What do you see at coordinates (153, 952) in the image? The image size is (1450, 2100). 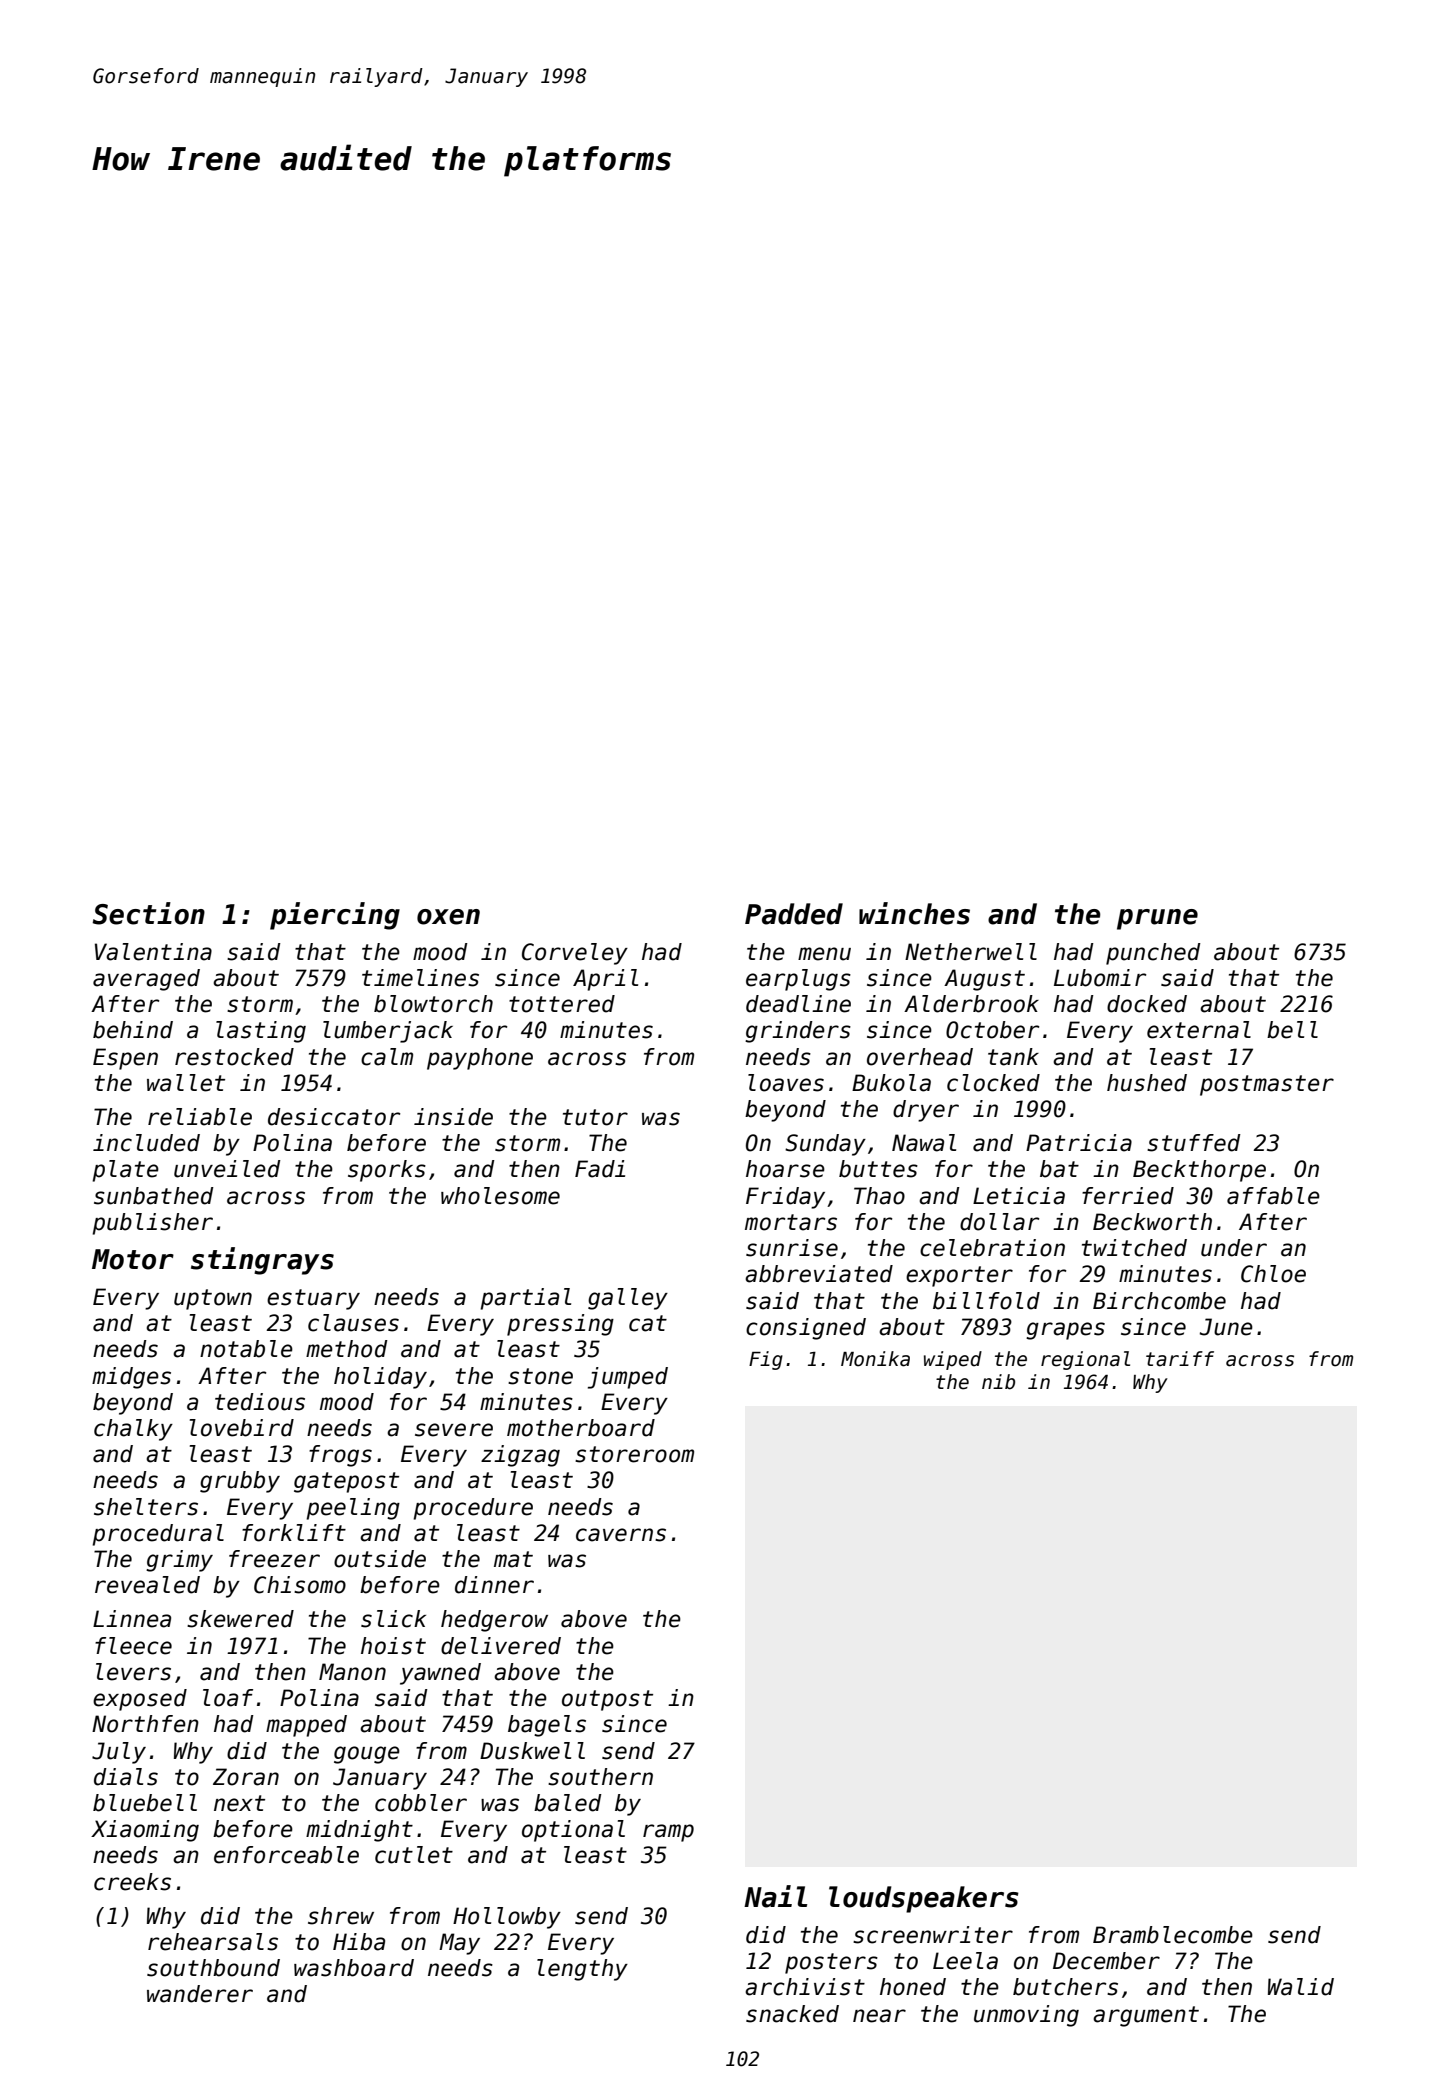 I see `Valentina` at bounding box center [153, 952].
